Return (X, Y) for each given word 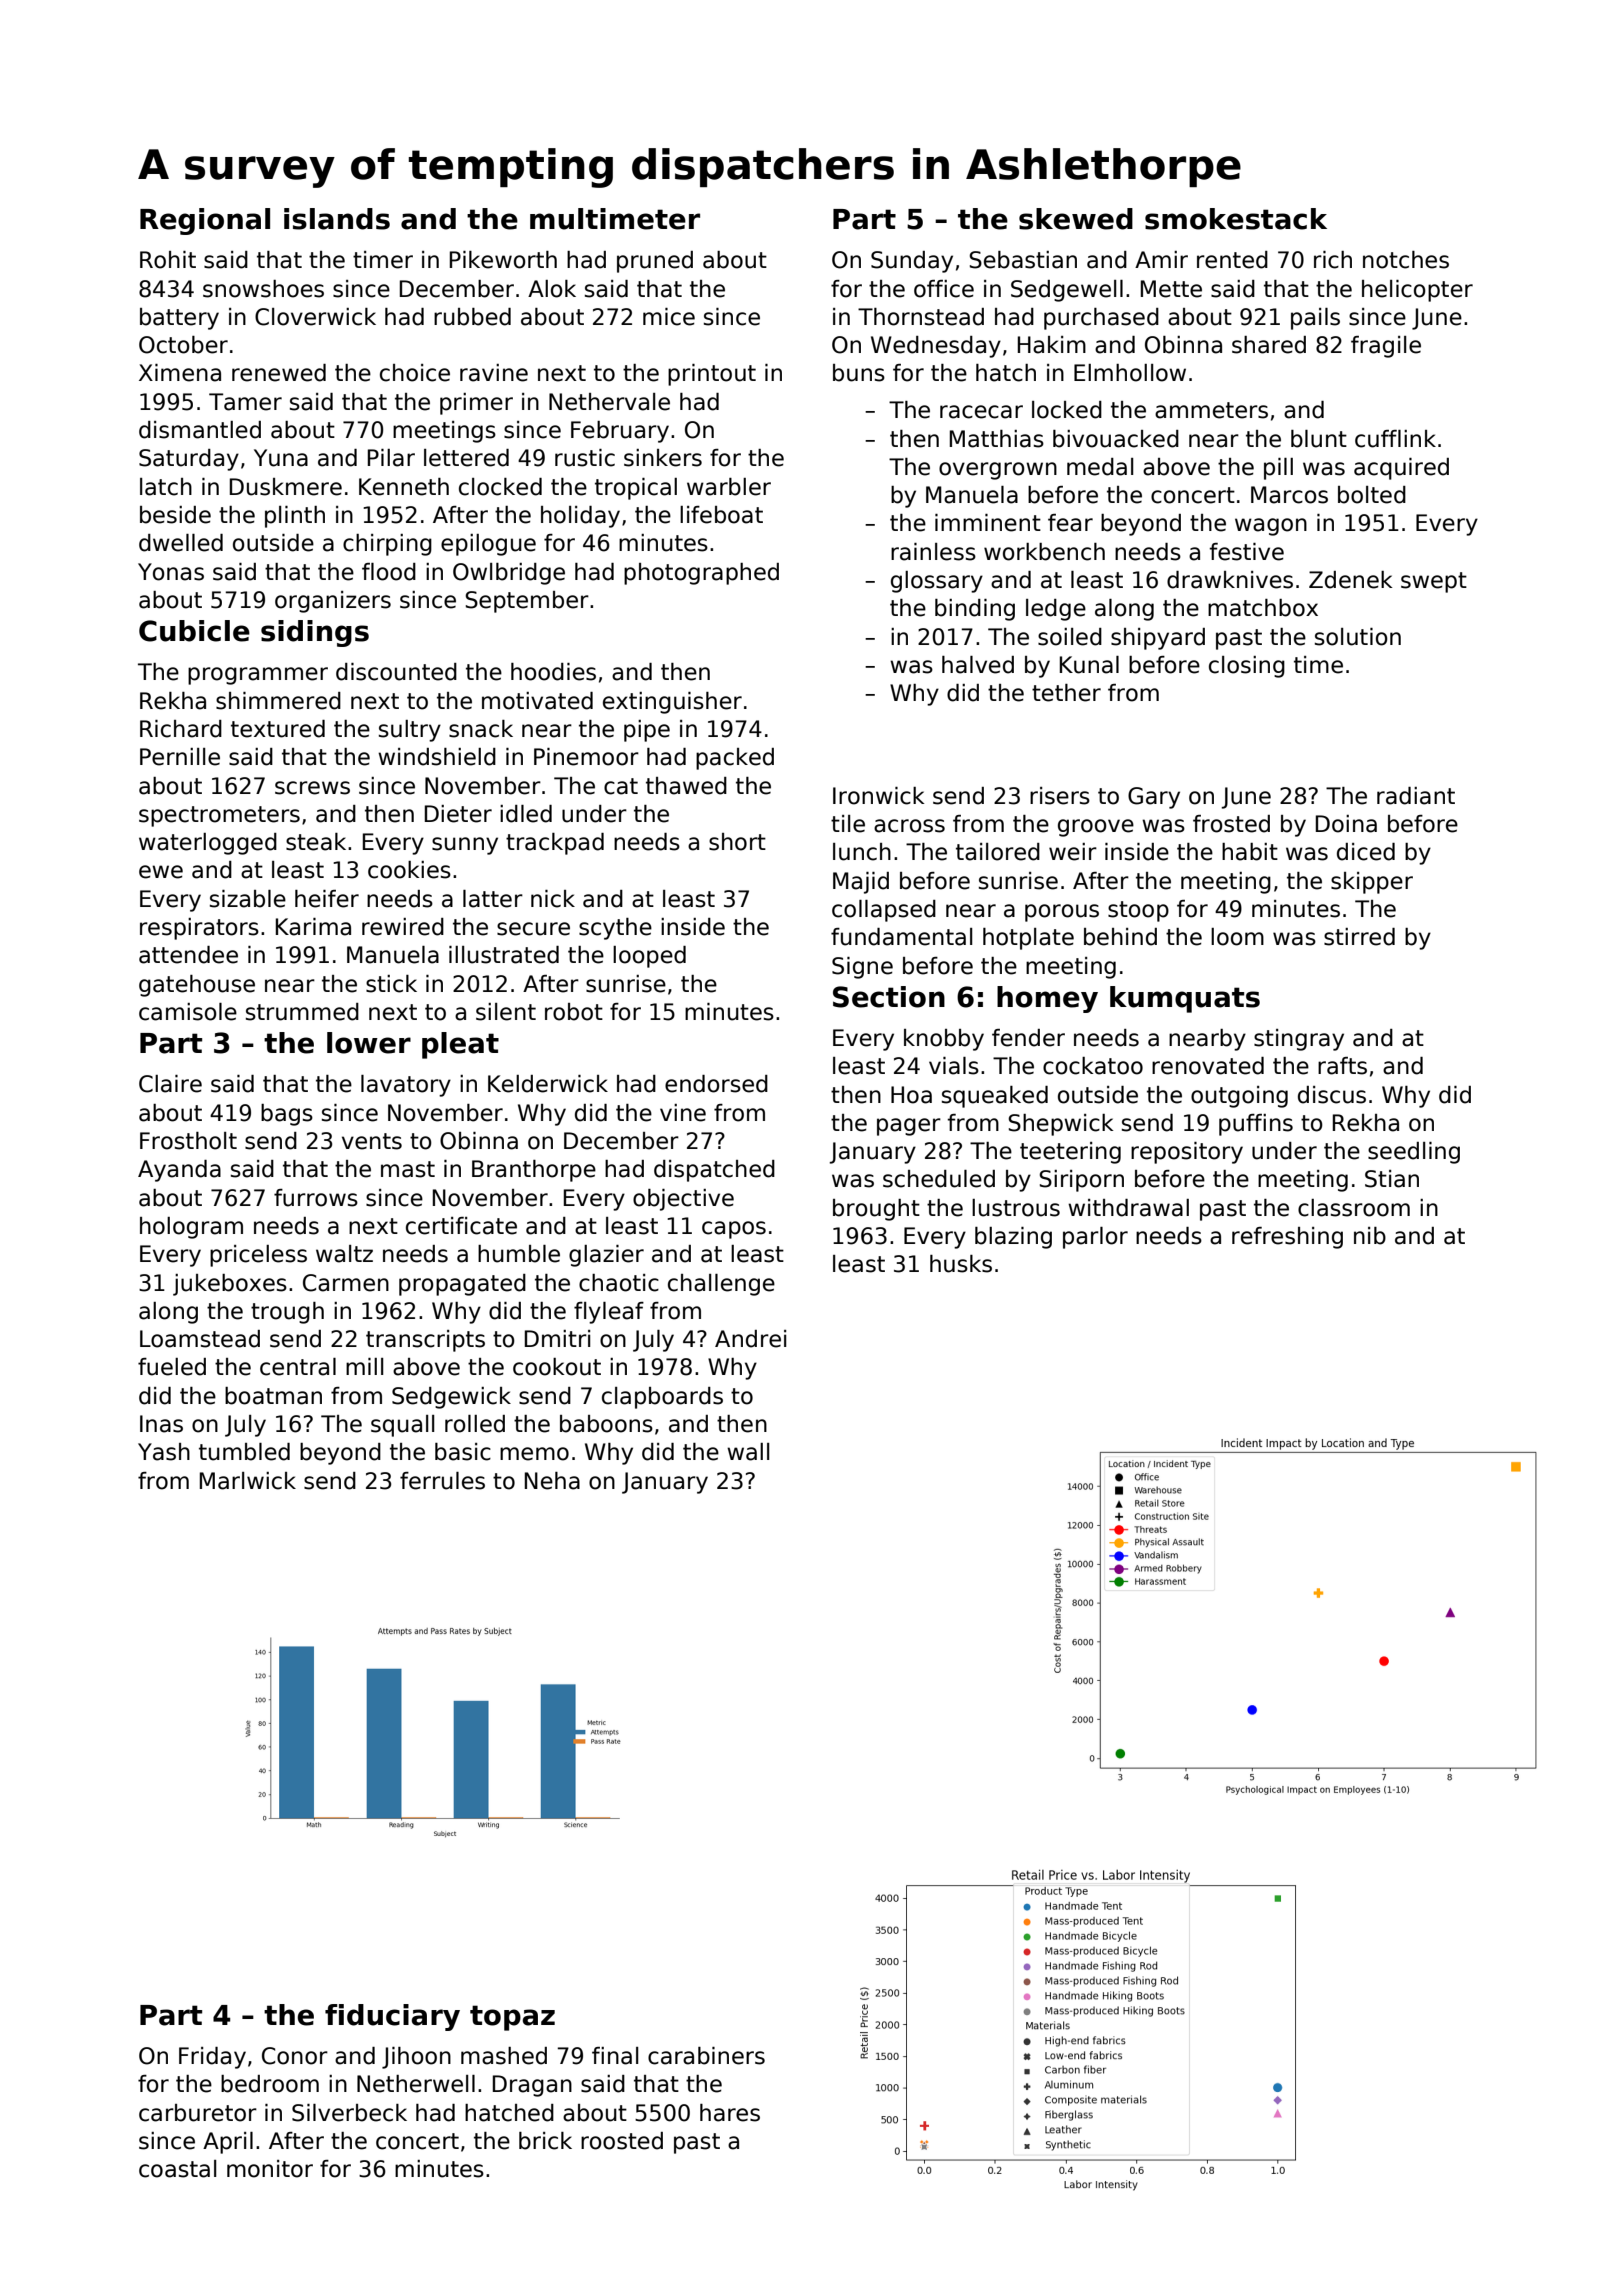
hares (730, 2113)
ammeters (1211, 410)
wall (748, 1452)
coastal (177, 2169)
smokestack (1236, 219)
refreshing (1287, 1238)
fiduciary (392, 2017)
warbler (729, 487)
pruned (655, 262)
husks (961, 1264)
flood (389, 572)
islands (337, 219)
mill (364, 1366)
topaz (512, 2018)
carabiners (706, 2056)
